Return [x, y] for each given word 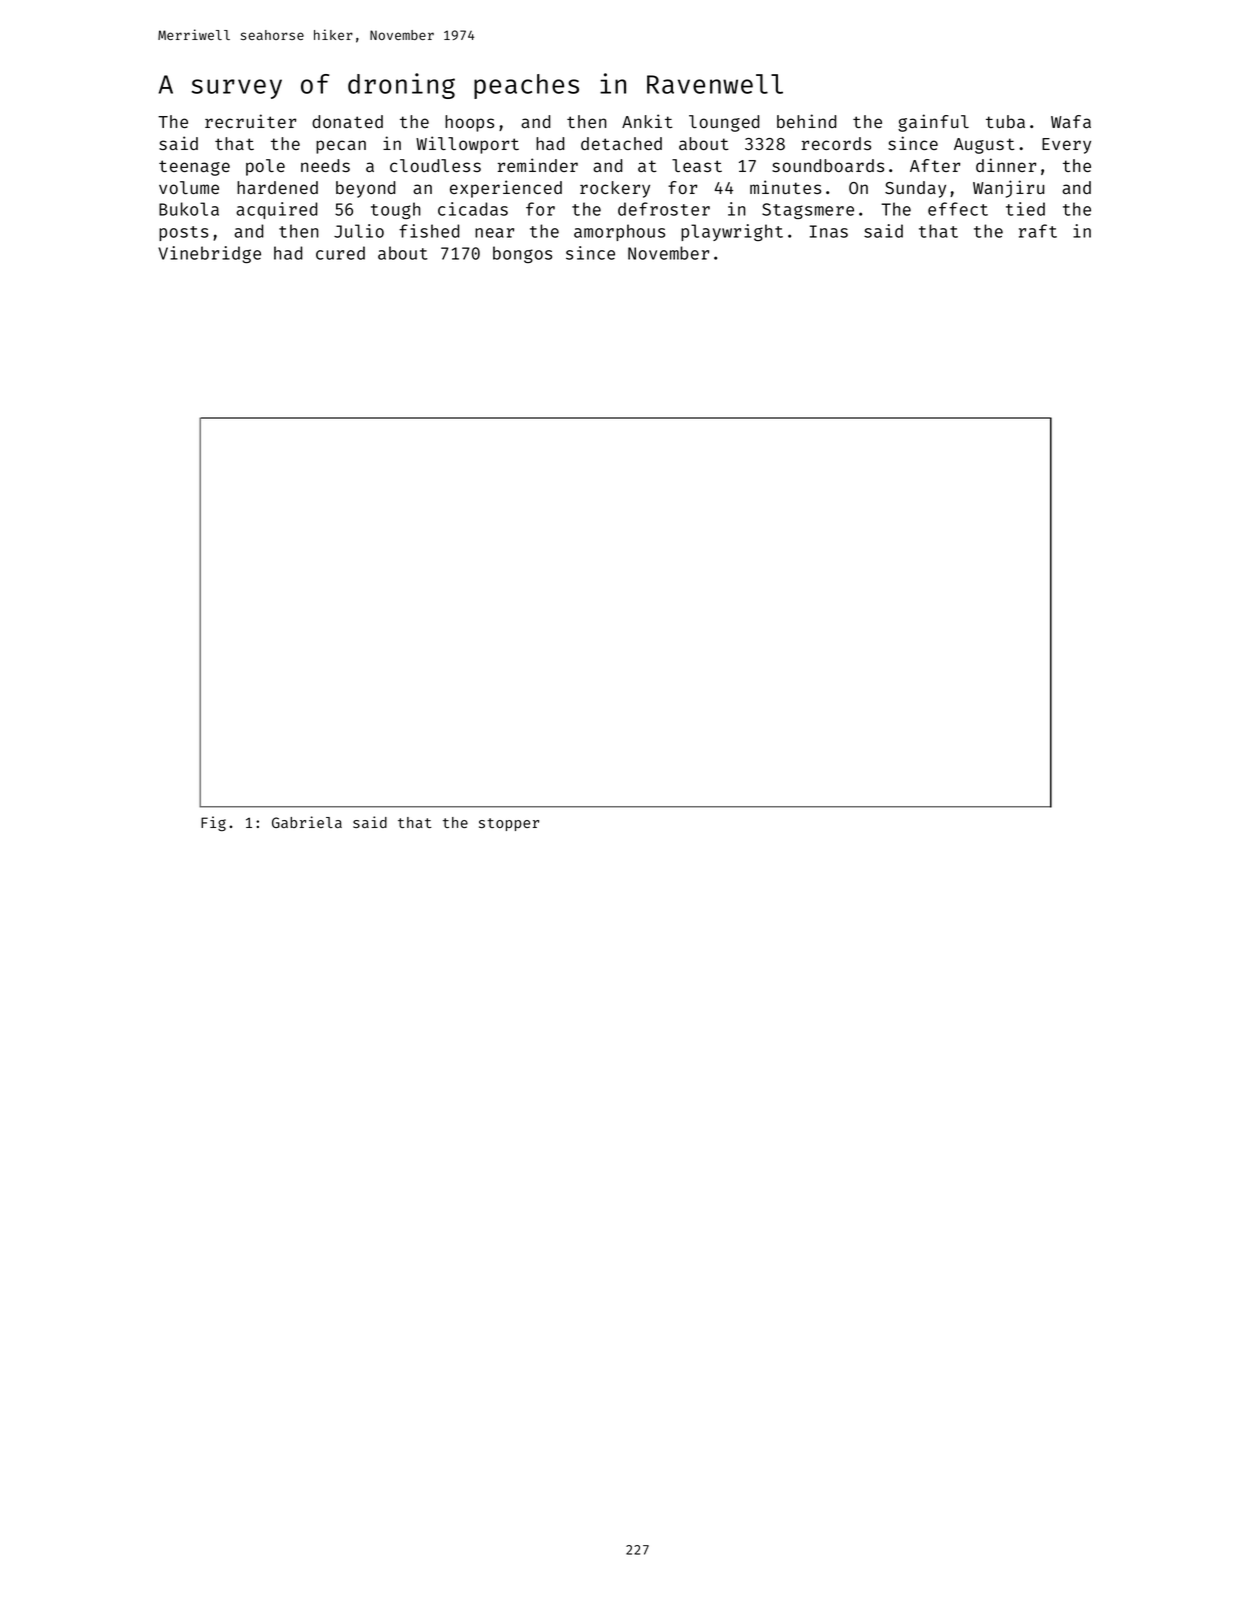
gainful [933, 123]
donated [347, 121]
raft [1038, 231]
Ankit [647, 121]
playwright [732, 232]
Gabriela [307, 822]
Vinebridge [209, 254]
